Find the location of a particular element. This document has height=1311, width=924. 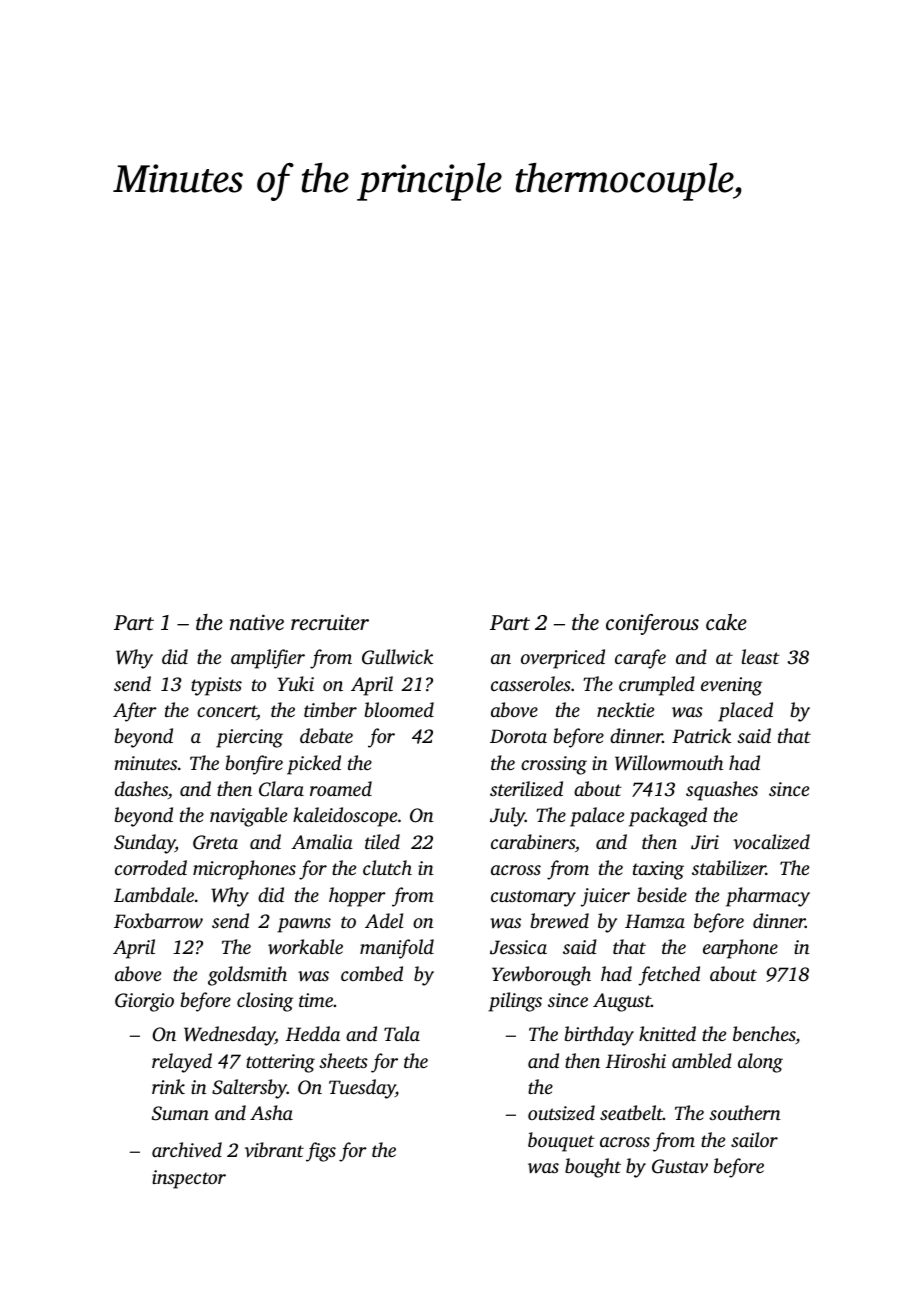

native is located at coordinates (257, 622).
